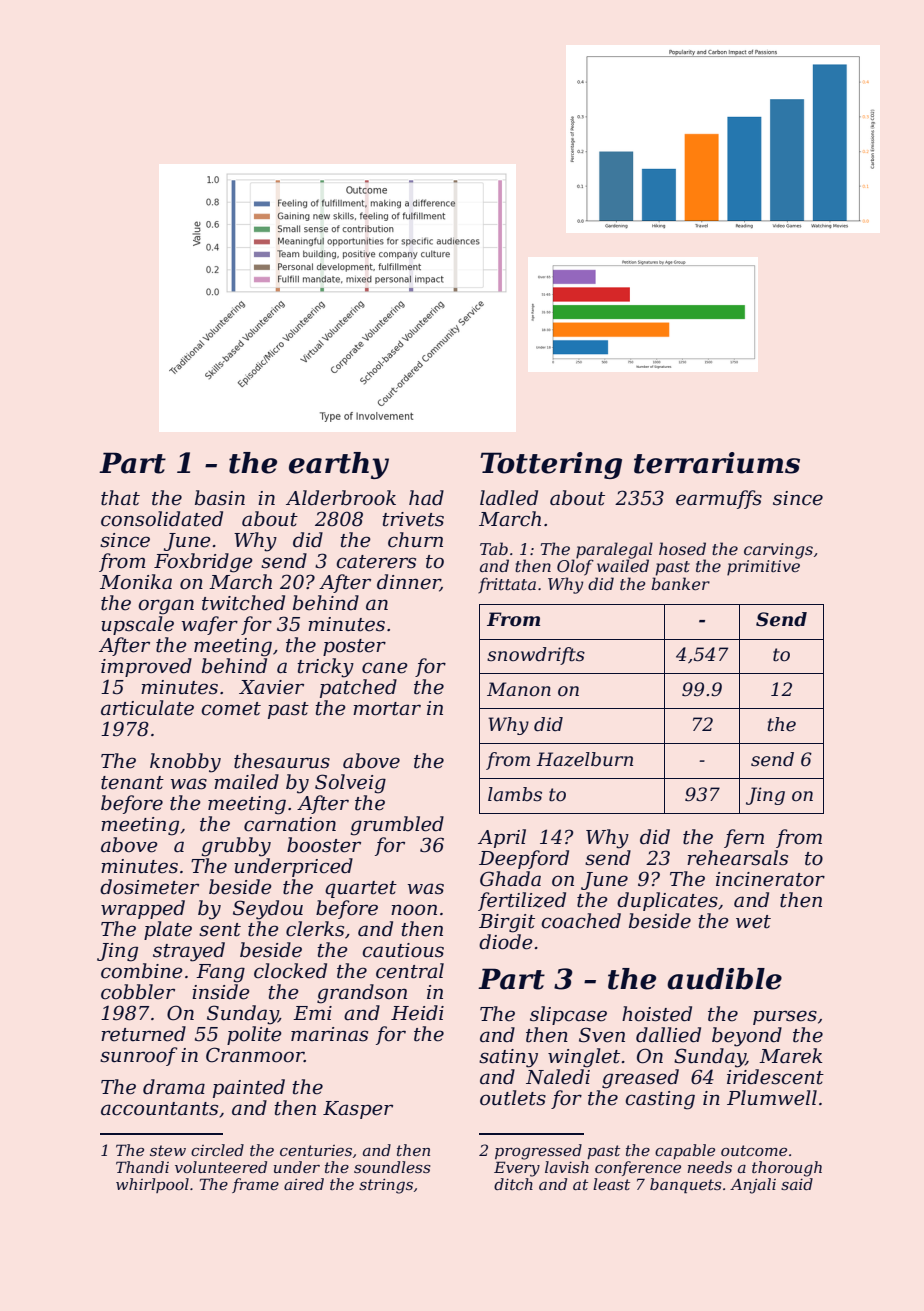  What do you see at coordinates (513, 1184) in the image?
I see `ditch` at bounding box center [513, 1184].
